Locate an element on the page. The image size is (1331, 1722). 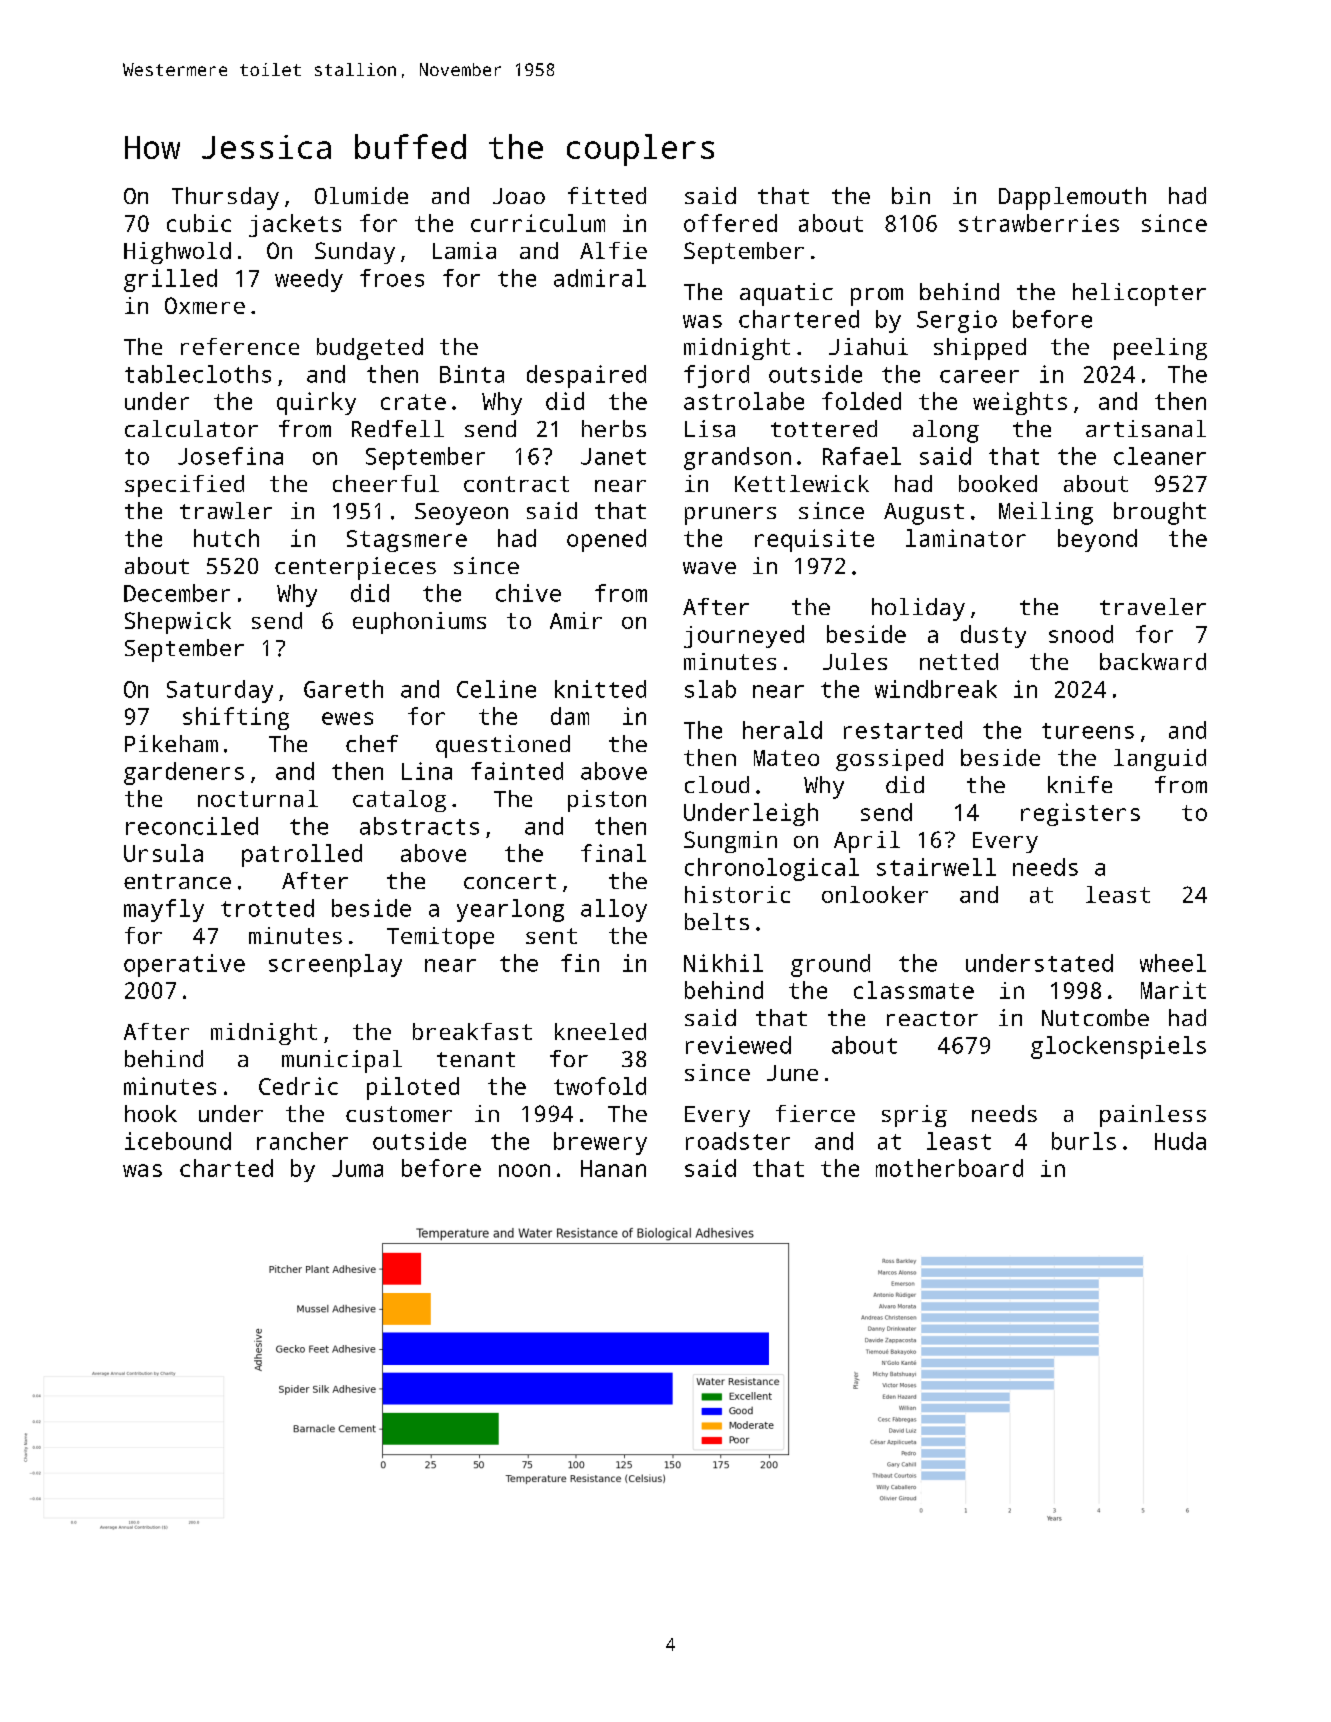
cubic is located at coordinates (199, 223).
